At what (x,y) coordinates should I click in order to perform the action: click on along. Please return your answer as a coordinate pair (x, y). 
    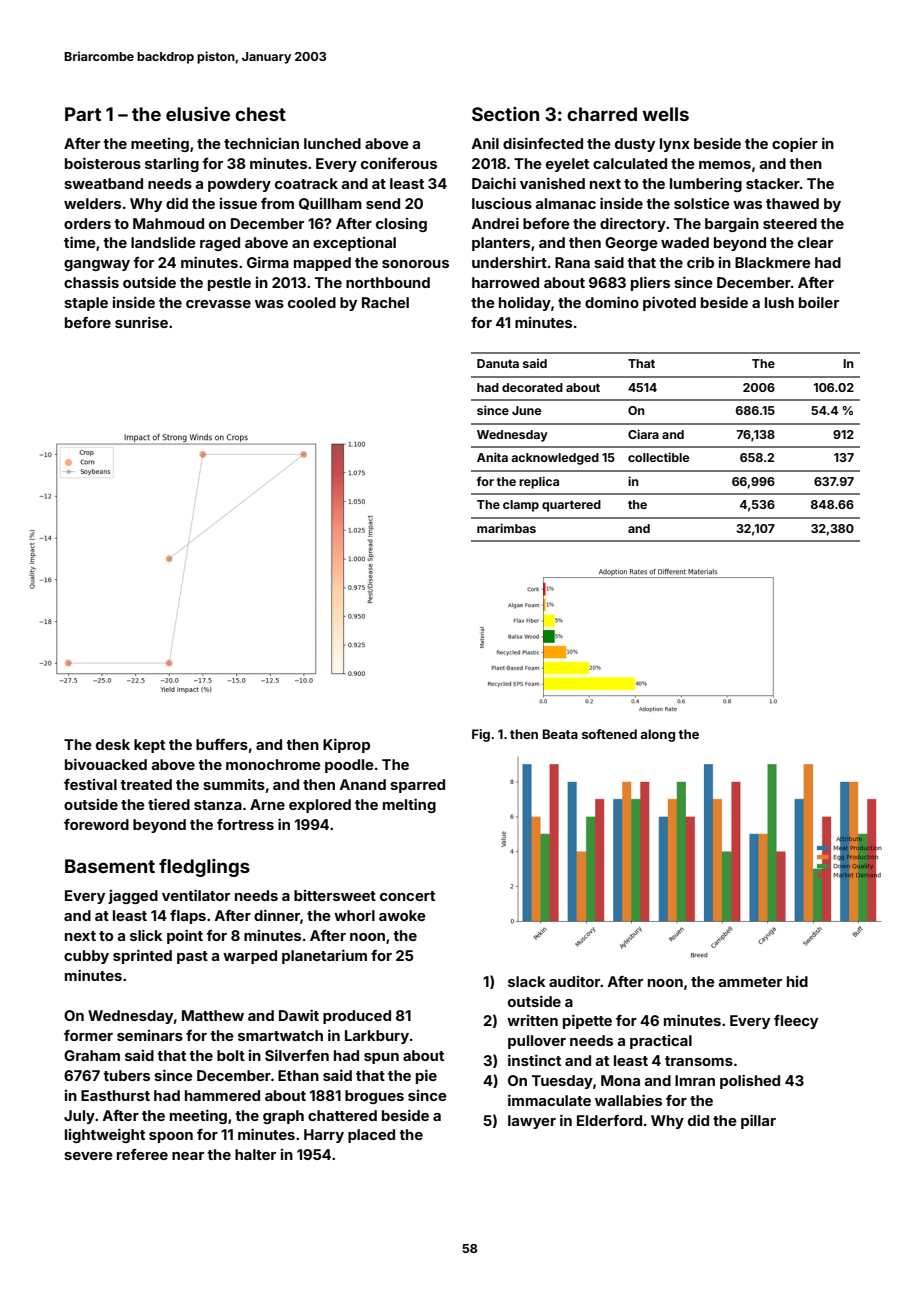
    Looking at the image, I should click on (657, 735).
